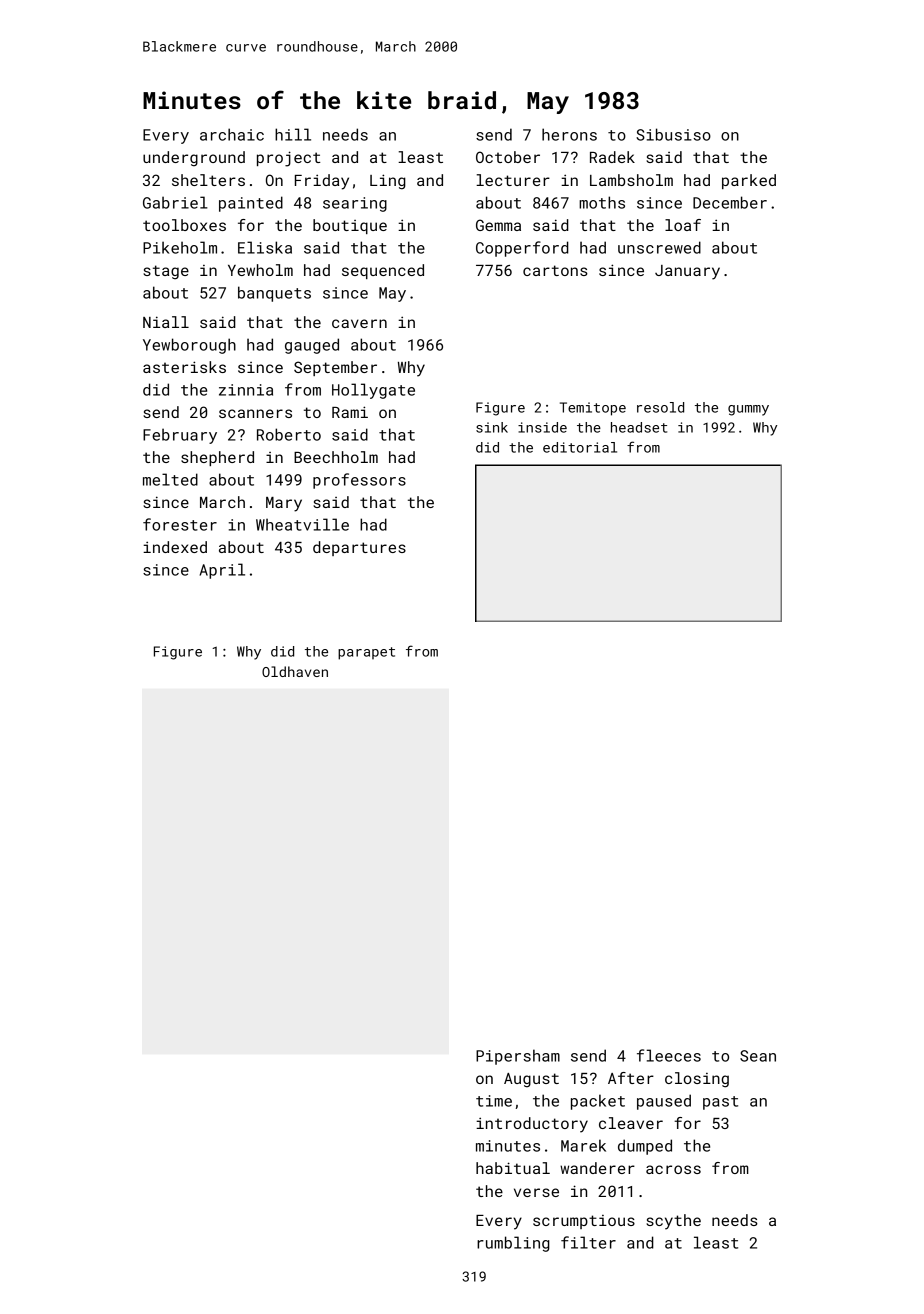  What do you see at coordinates (222, 571) in the image?
I see `April` at bounding box center [222, 571].
